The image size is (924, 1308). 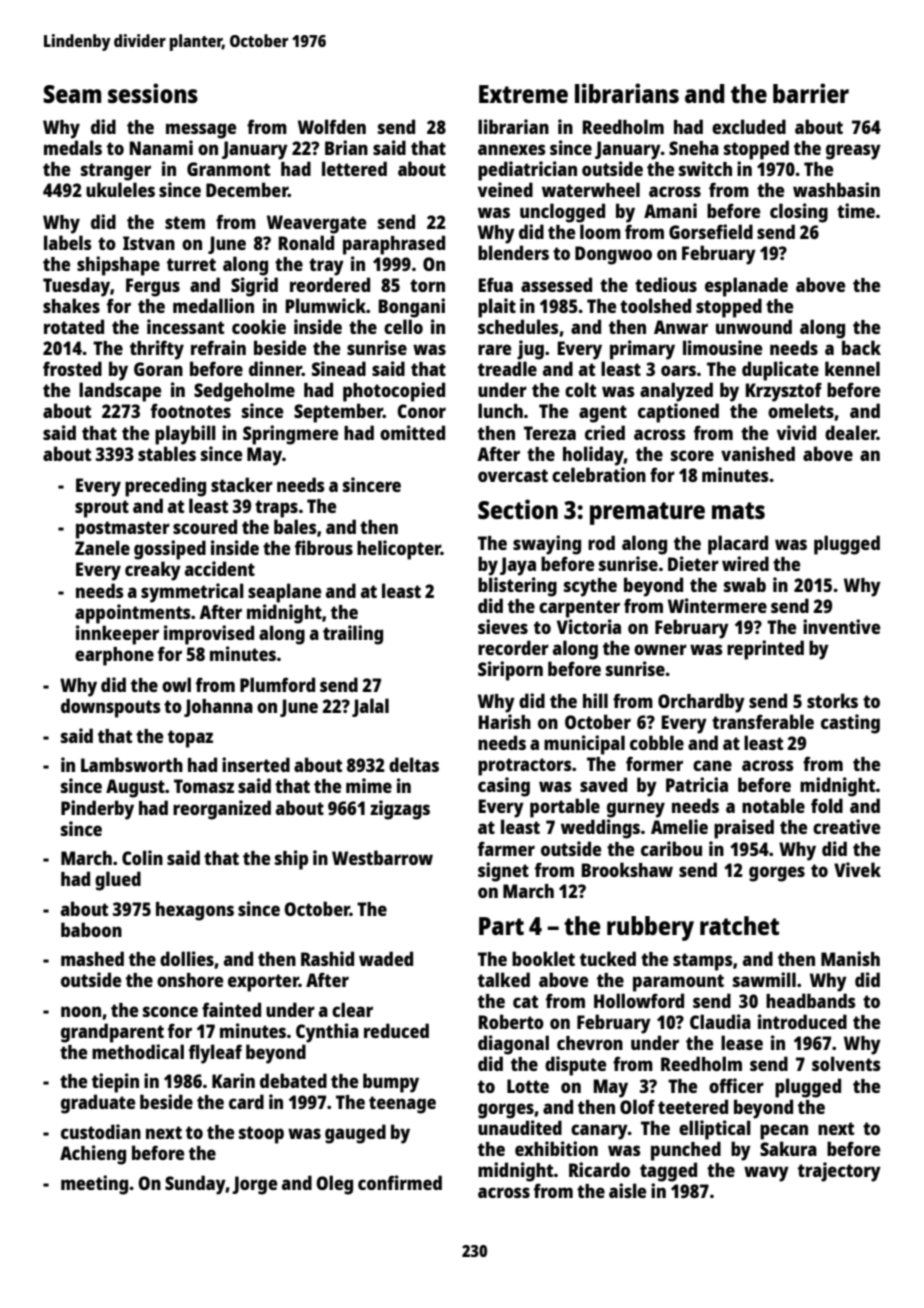 I want to click on Extreme, so click(x=523, y=94).
